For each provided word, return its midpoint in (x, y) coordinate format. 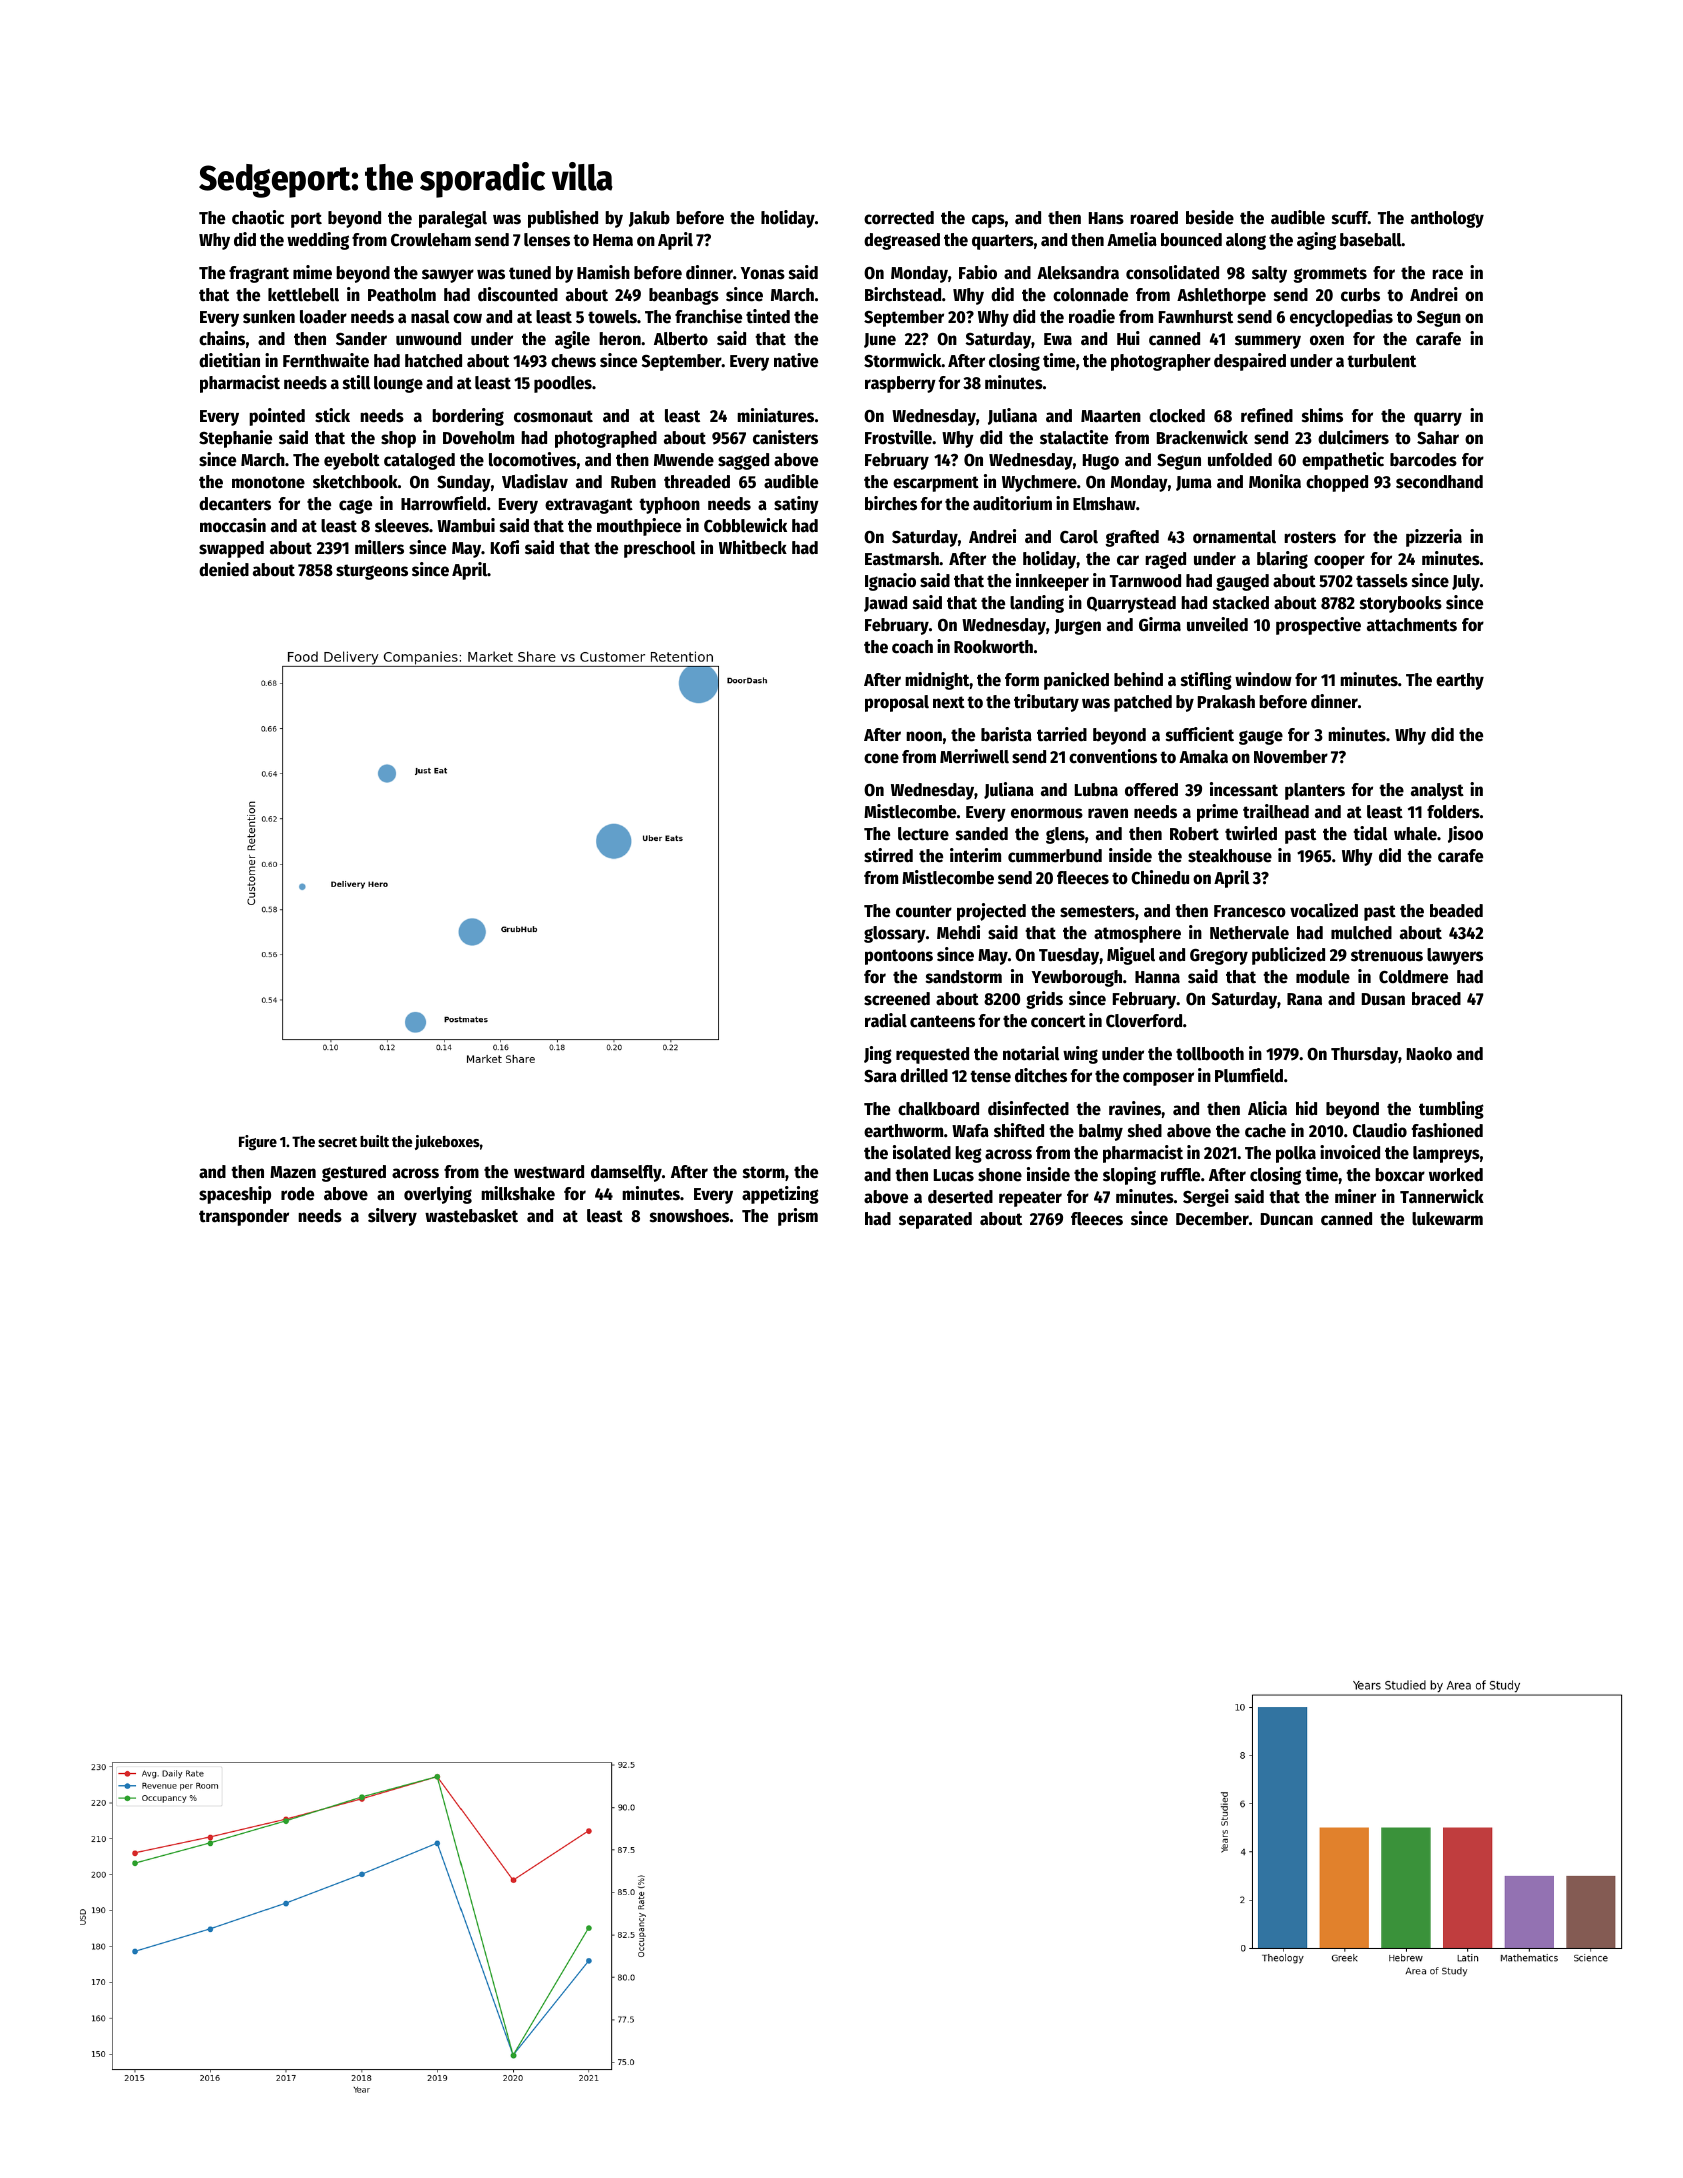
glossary (895, 934)
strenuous (1387, 955)
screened (897, 999)
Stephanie (235, 439)
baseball (1371, 240)
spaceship (235, 1195)
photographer (1161, 362)
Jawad (885, 604)
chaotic (258, 217)
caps (988, 221)
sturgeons (372, 572)
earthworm (903, 1131)
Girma (1160, 624)
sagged (743, 461)
